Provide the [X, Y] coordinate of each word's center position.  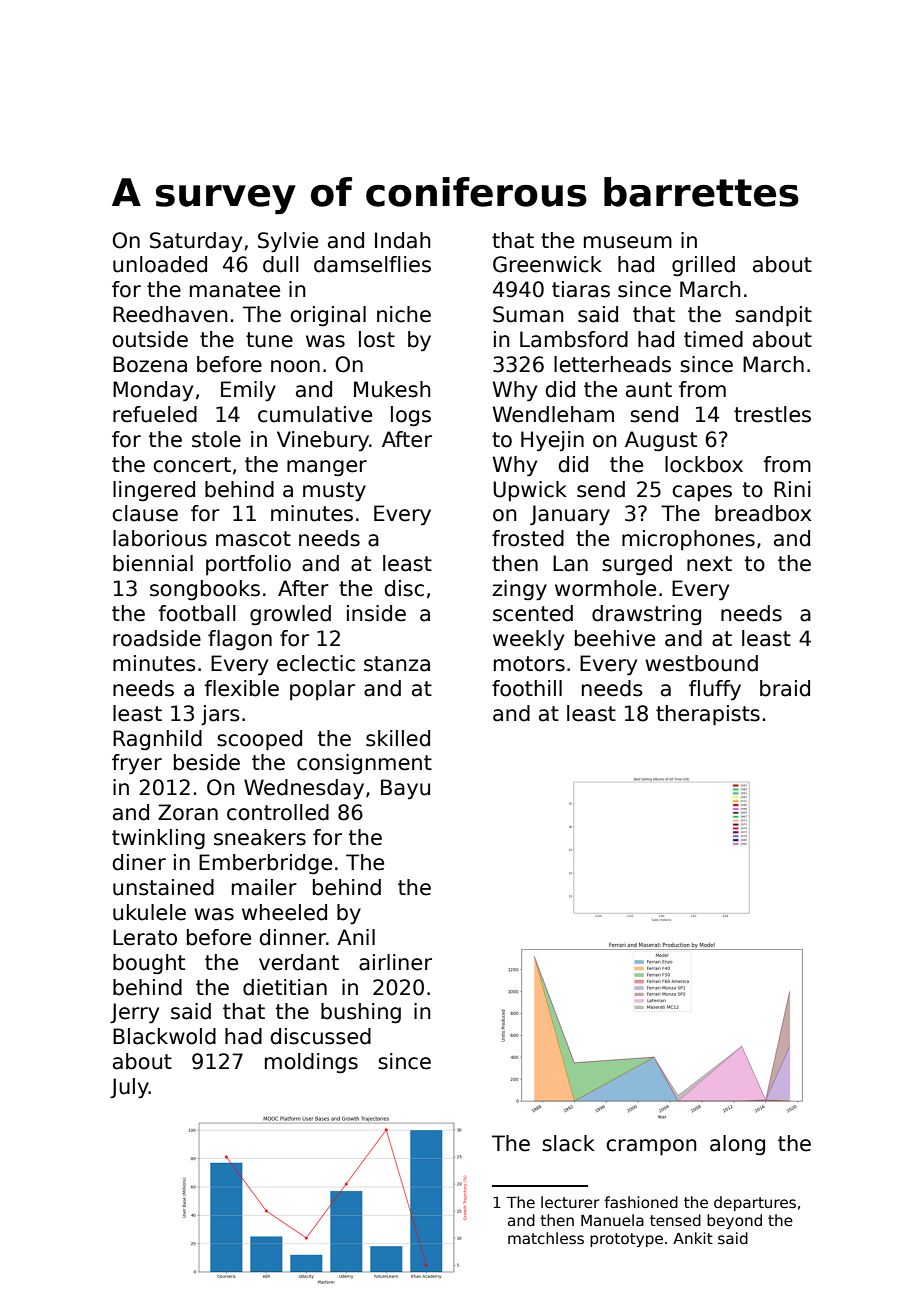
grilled [703, 266]
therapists [708, 715]
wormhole [605, 588]
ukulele [149, 912]
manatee [235, 290]
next [709, 564]
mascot [253, 539]
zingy [520, 590]
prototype [626, 1240]
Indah [403, 240]
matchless [546, 1238]
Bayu [405, 789]
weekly [528, 640]
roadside [157, 638]
